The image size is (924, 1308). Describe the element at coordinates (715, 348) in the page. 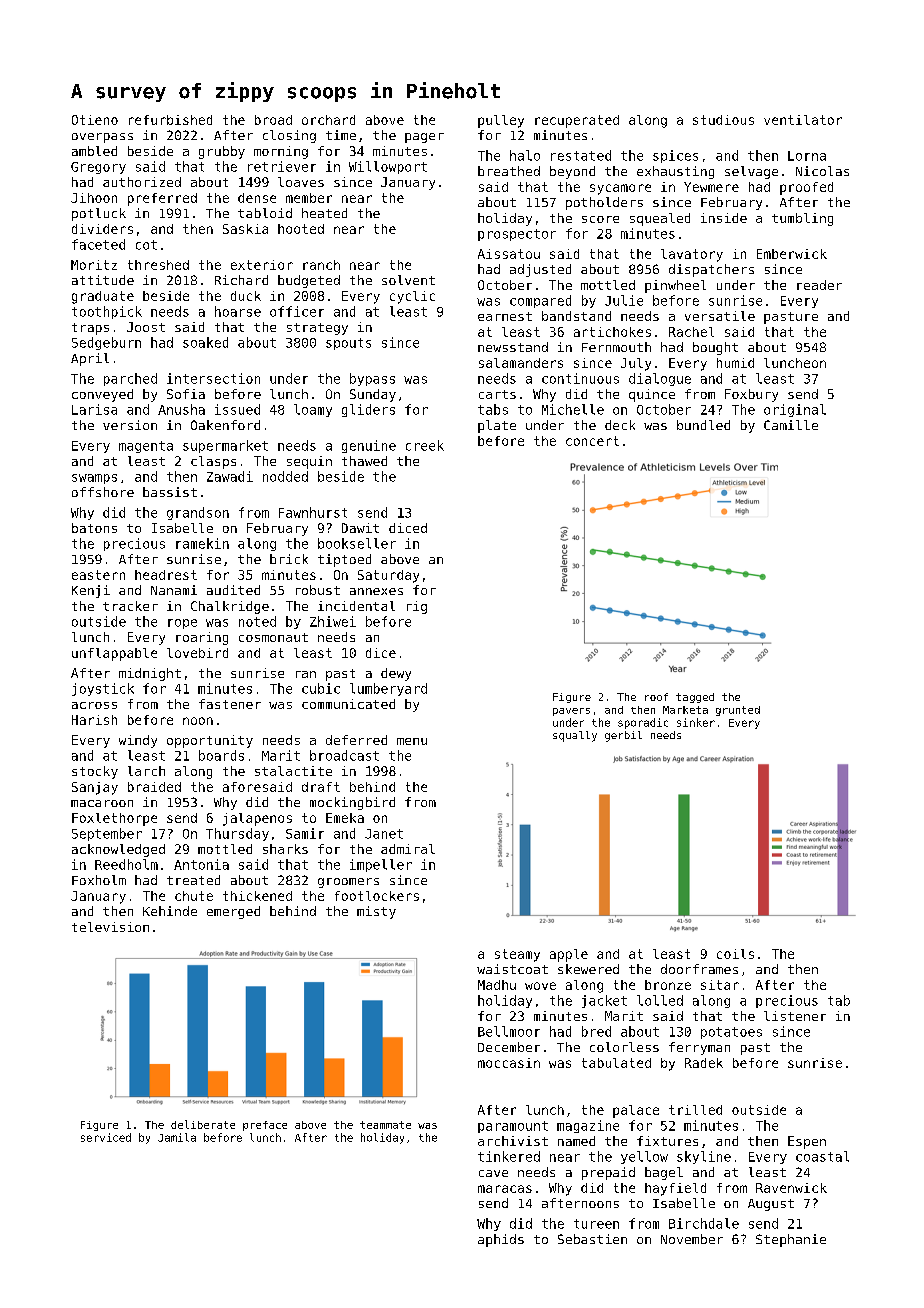

I see `bought` at that location.
